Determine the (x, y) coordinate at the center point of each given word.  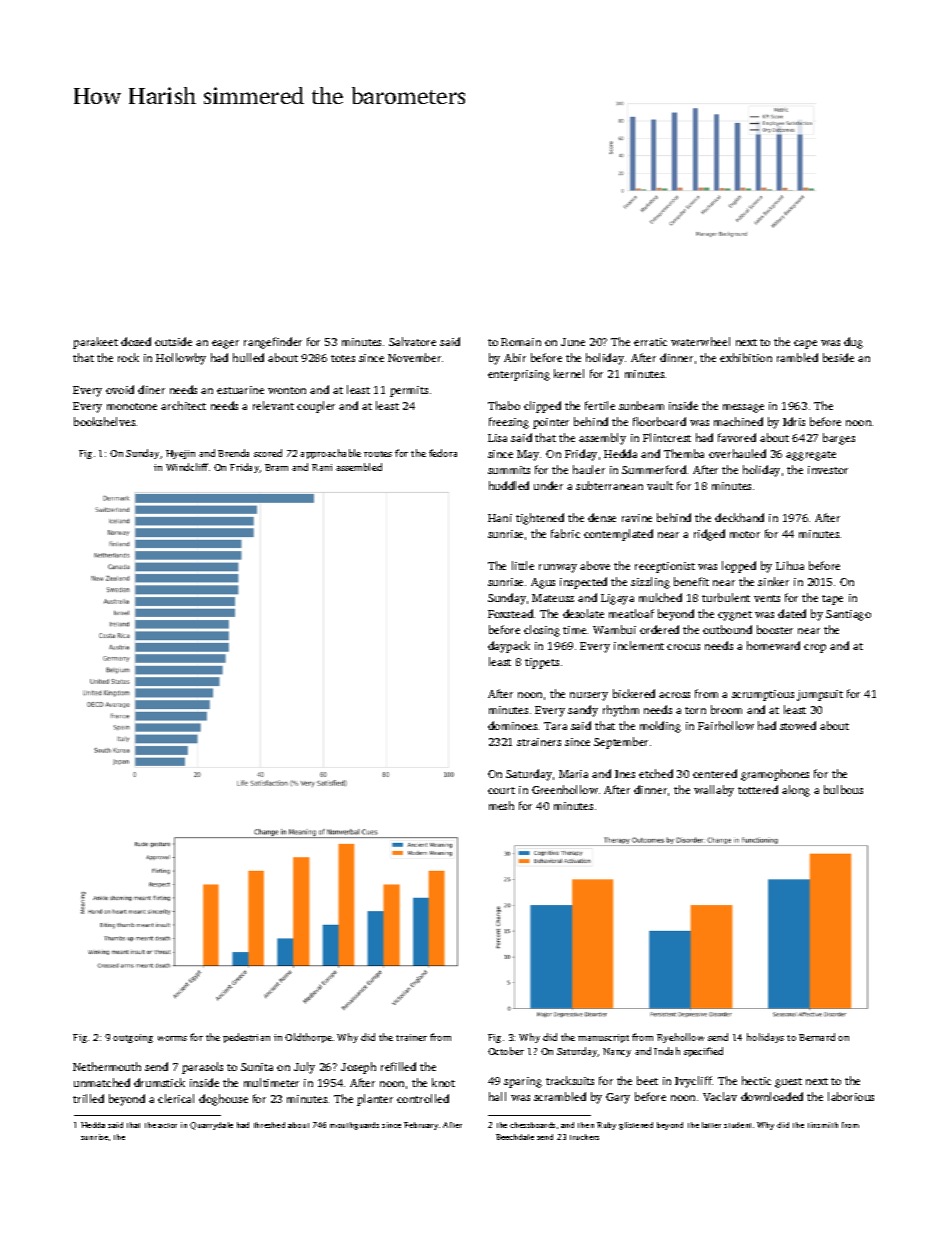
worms (172, 1038)
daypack (509, 647)
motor (745, 534)
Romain (521, 342)
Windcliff (187, 467)
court (501, 790)
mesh (501, 805)
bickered (634, 693)
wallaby (714, 791)
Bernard (817, 1037)
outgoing (133, 1038)
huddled (509, 485)
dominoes (512, 725)
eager (225, 344)
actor (167, 1125)
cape (805, 344)
